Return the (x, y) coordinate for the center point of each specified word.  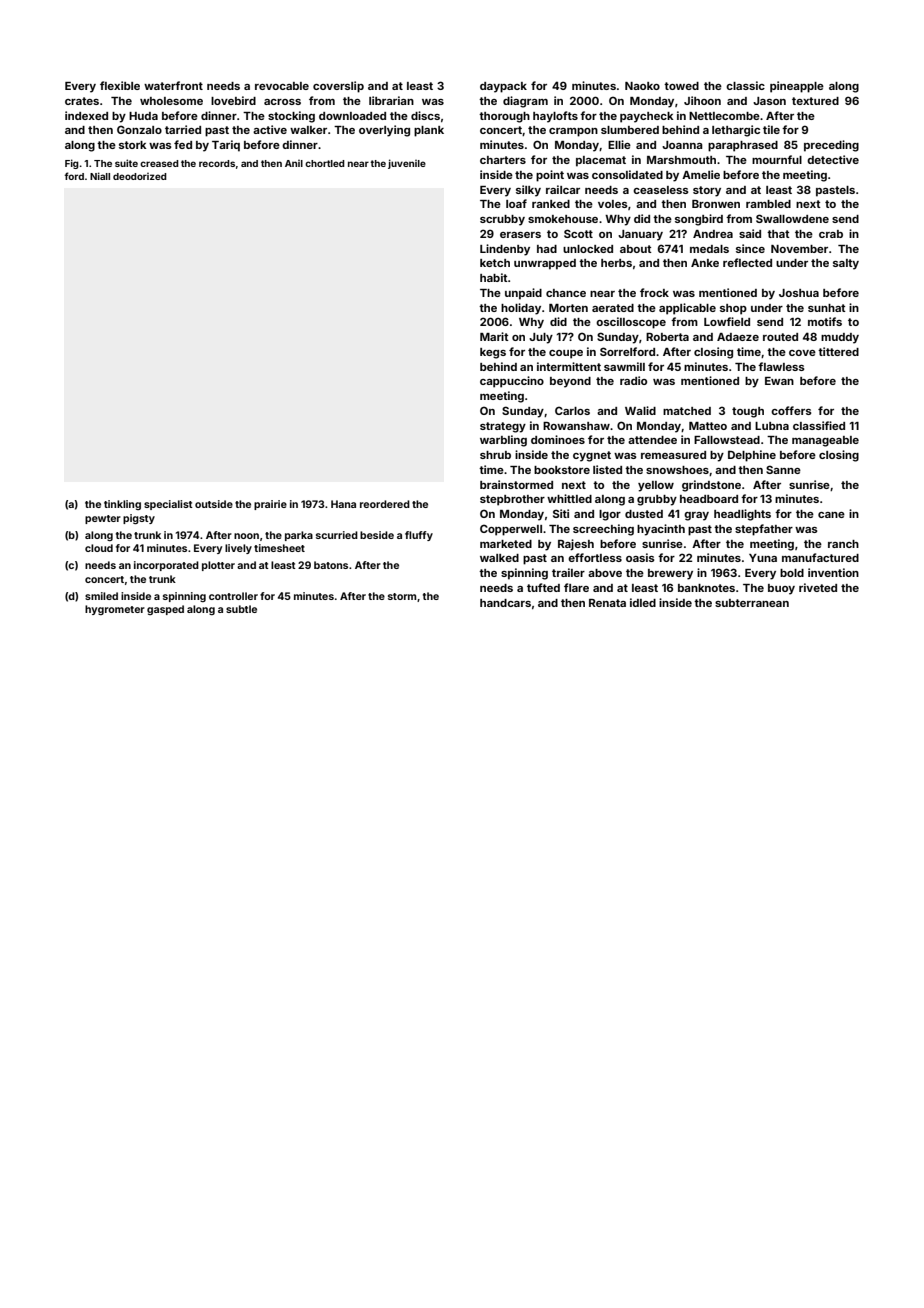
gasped (165, 610)
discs (425, 115)
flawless (781, 366)
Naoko (642, 86)
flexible (120, 85)
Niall (100, 176)
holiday (521, 309)
